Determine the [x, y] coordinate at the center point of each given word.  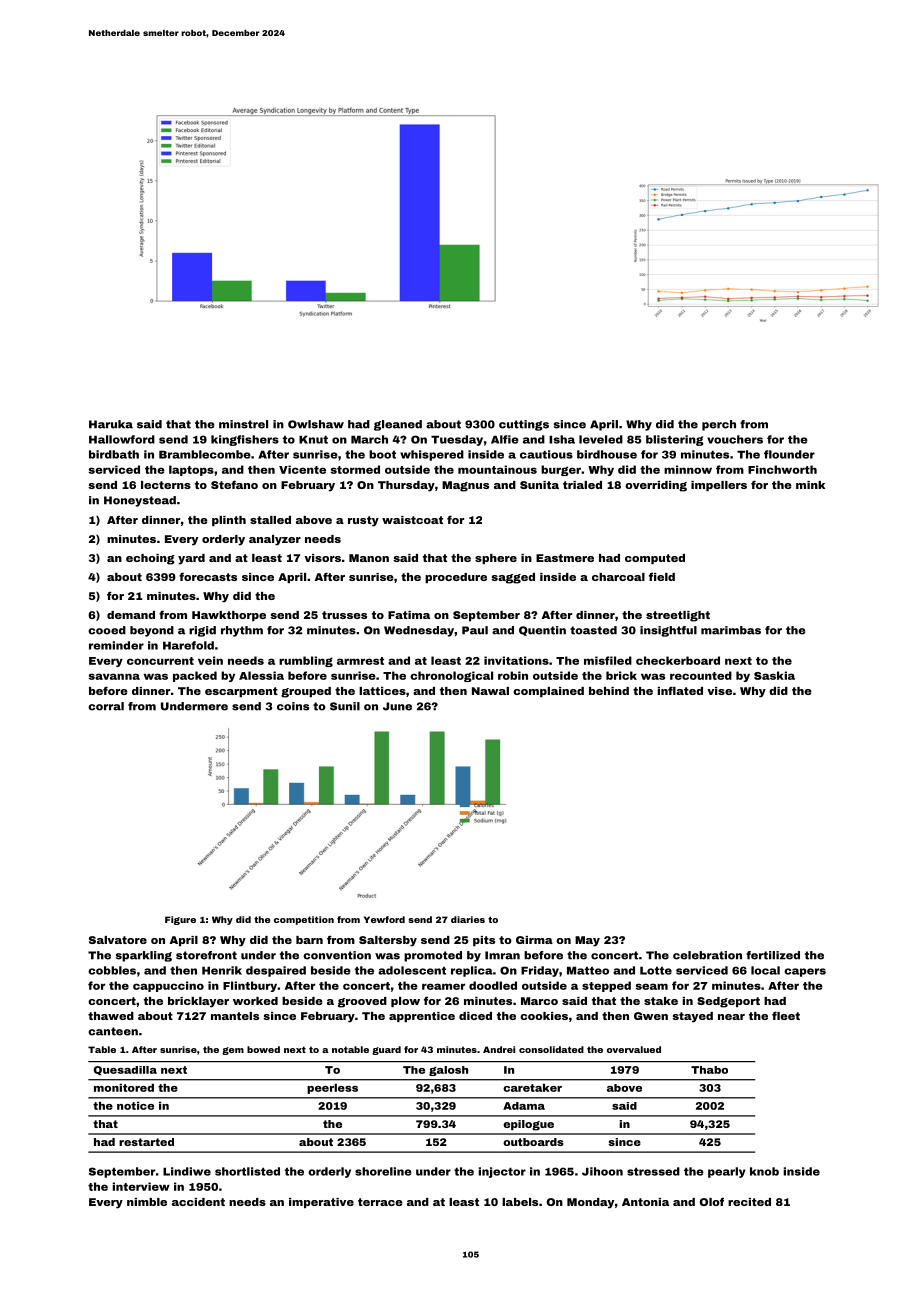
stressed [653, 1171]
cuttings [524, 425]
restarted [146, 1142]
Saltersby [388, 941]
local [765, 970]
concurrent [160, 661]
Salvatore [118, 940]
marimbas [731, 630]
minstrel [243, 424]
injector [502, 1172]
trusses [344, 615]
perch [719, 425]
